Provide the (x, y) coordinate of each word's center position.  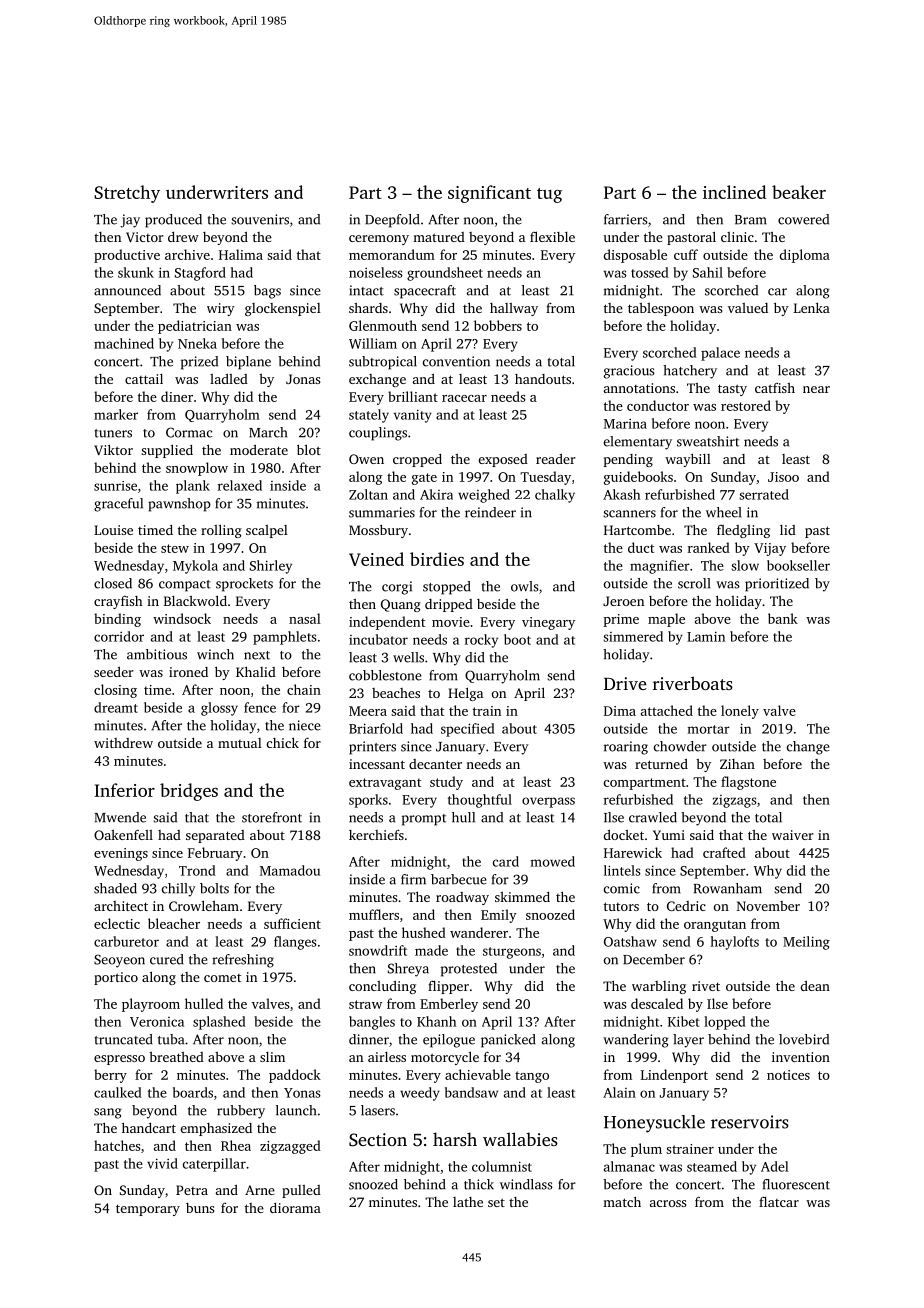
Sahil (708, 272)
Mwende (120, 817)
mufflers (374, 914)
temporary (148, 1210)
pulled (301, 1191)
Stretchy (127, 194)
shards (368, 308)
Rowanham (727, 888)
